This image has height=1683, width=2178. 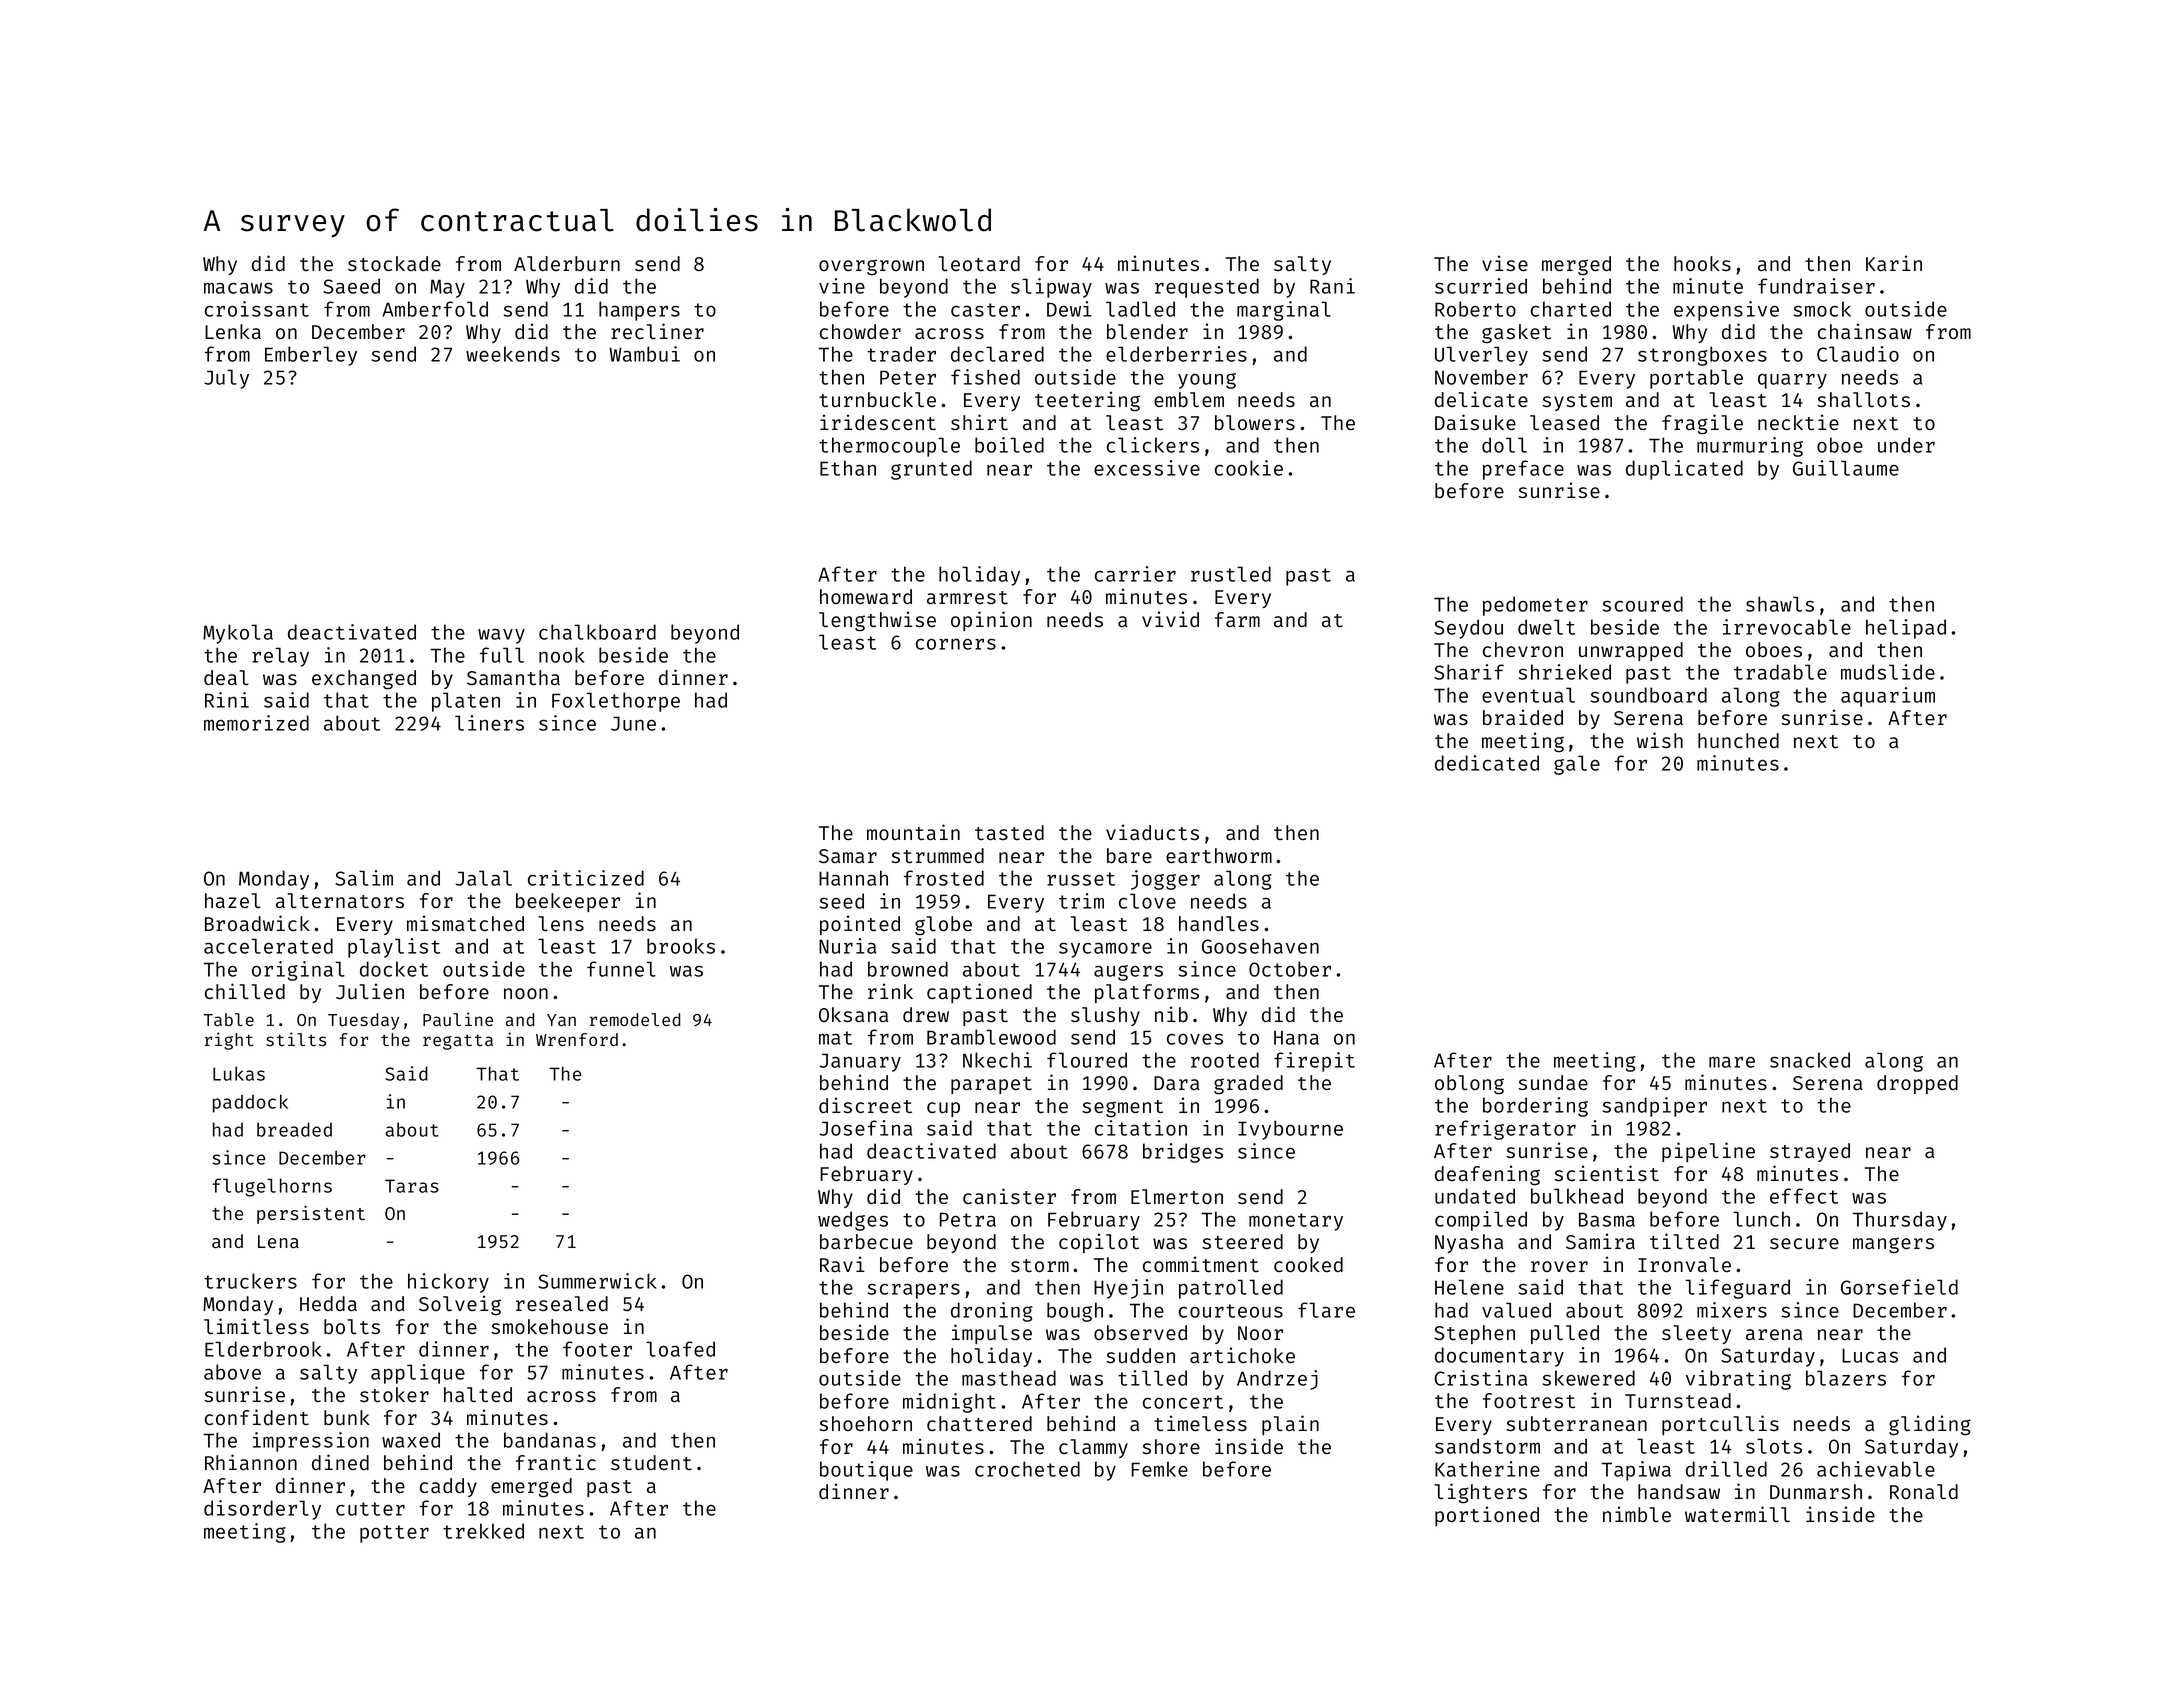 I want to click on Ethan, so click(x=848, y=468).
